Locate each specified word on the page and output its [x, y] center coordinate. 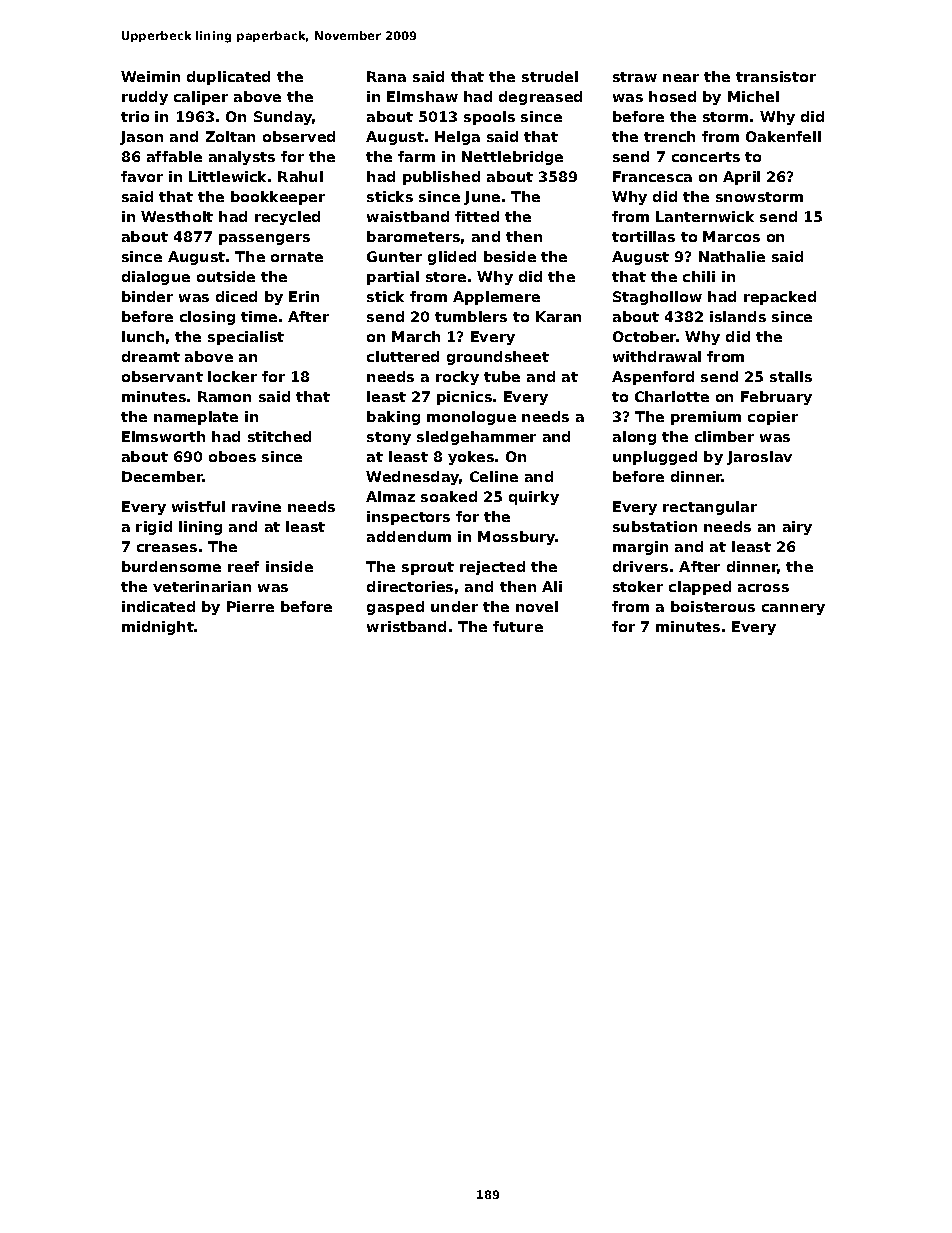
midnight [158, 628]
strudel [550, 76]
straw [635, 77]
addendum [409, 536]
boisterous [713, 606]
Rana [386, 76]
